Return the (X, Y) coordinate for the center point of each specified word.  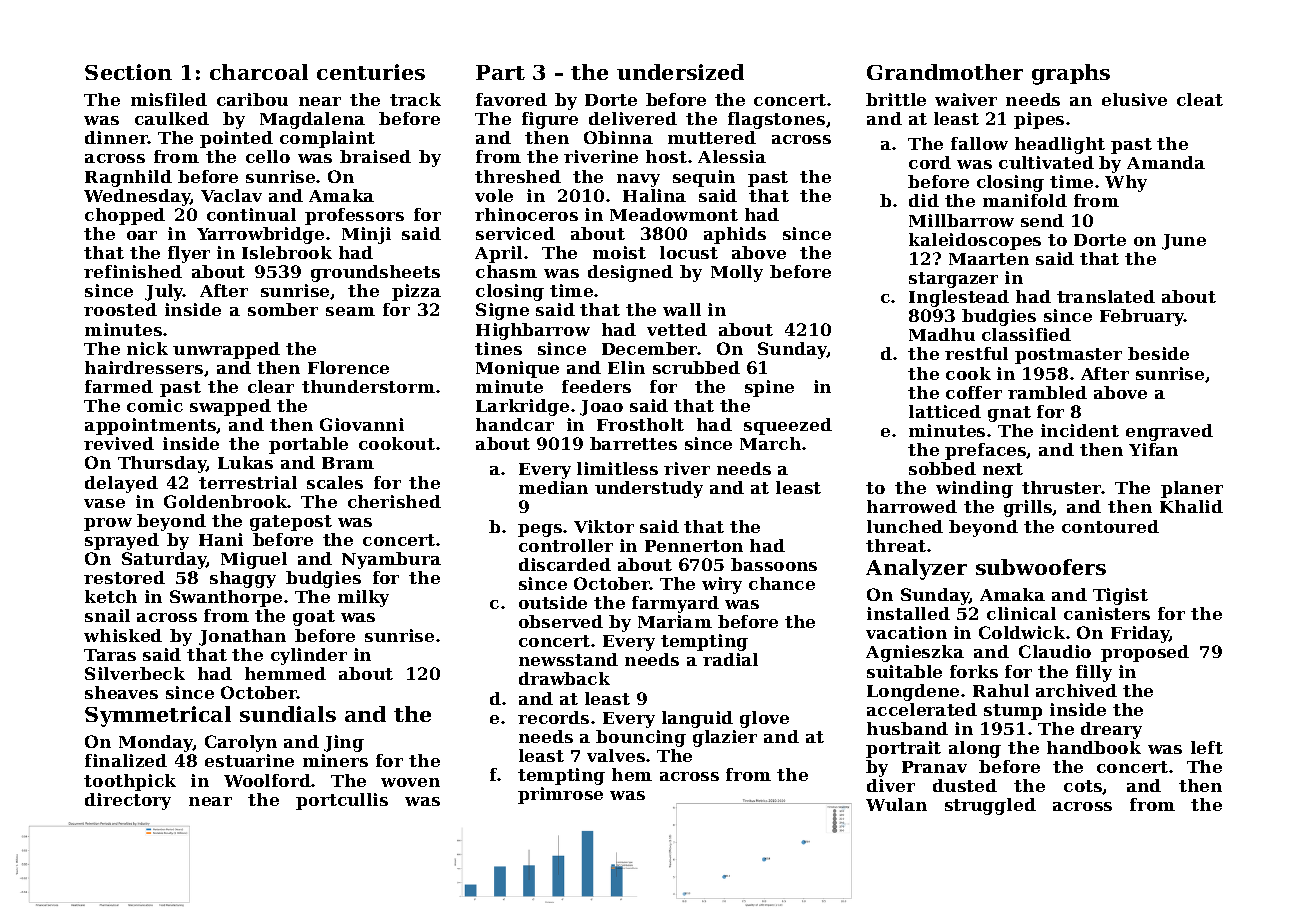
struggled (990, 806)
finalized (126, 760)
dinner (116, 137)
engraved (1169, 432)
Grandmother (945, 72)
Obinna (618, 137)
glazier (725, 738)
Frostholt (640, 424)
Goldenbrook (226, 501)
